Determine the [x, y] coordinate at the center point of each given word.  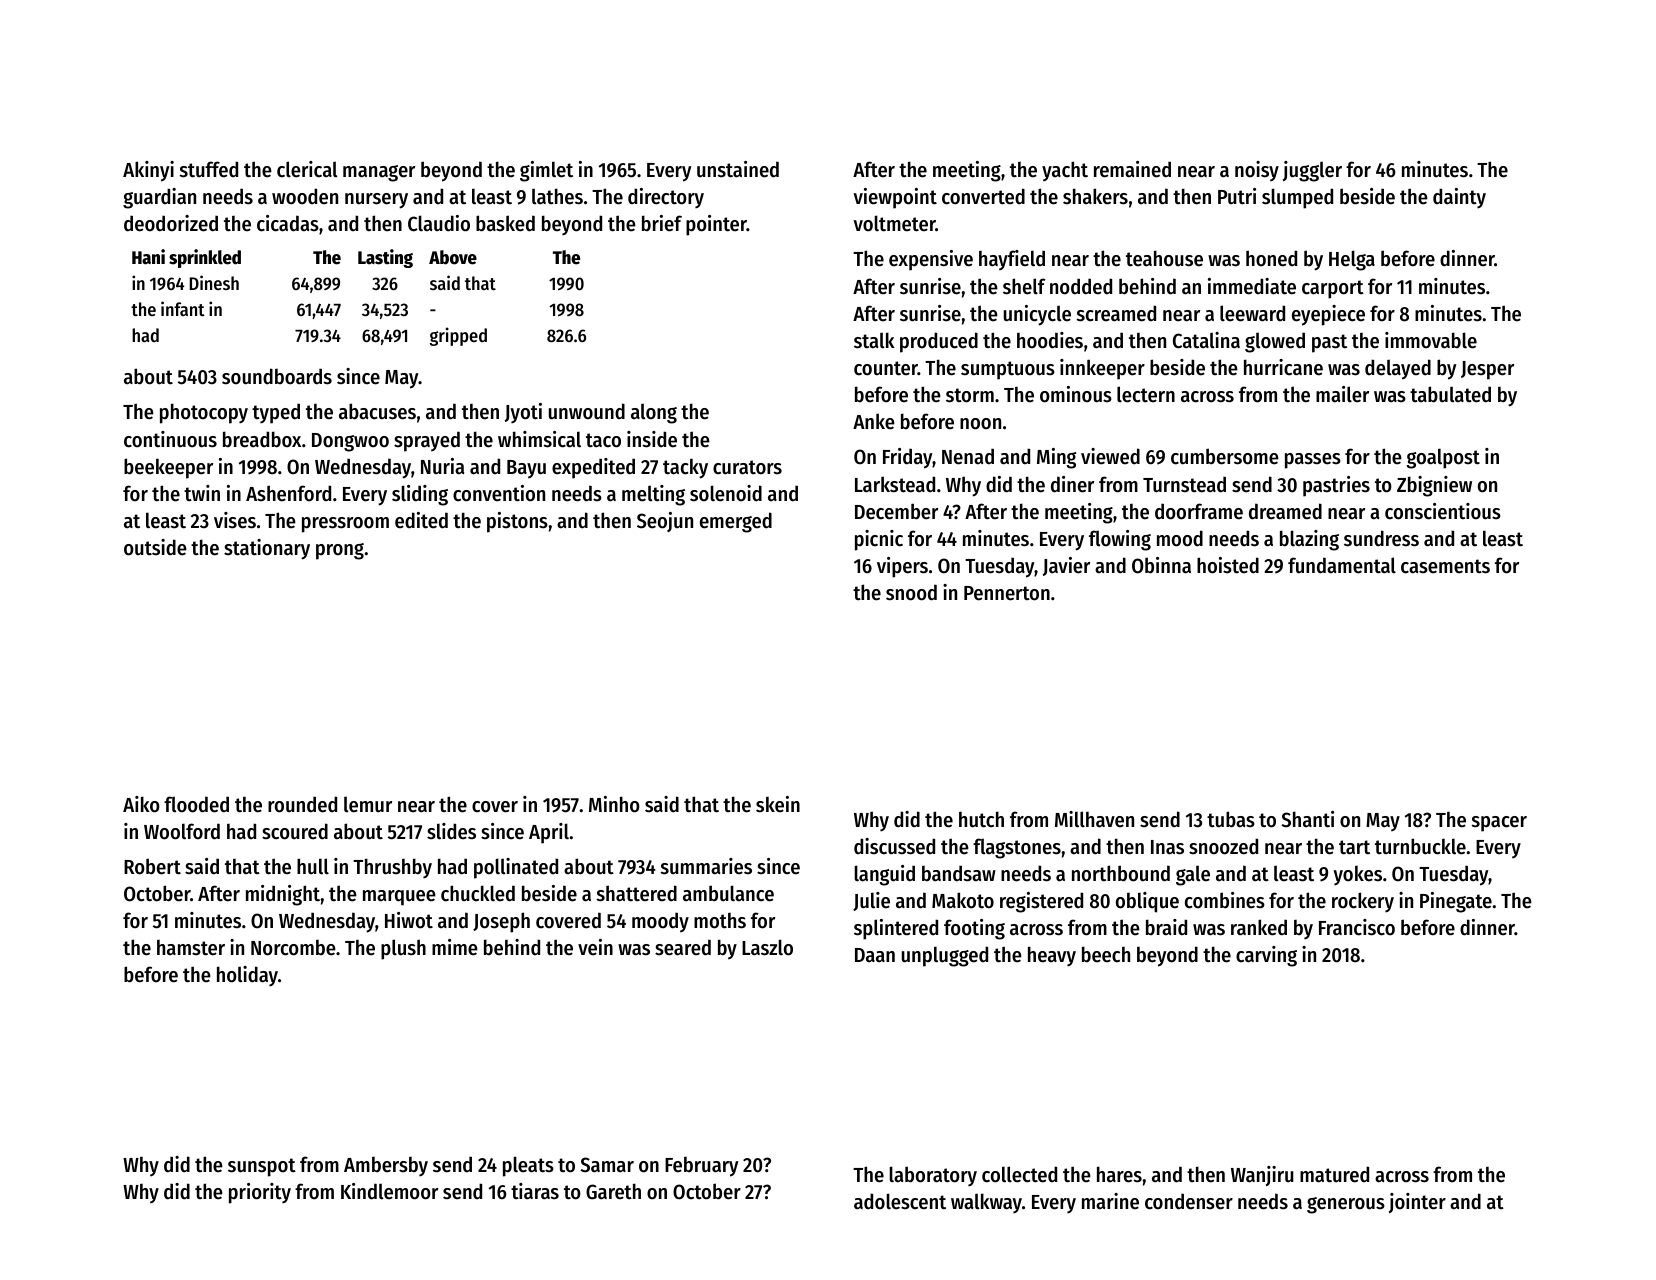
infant [183, 308]
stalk [874, 340]
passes [1313, 461]
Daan [875, 955]
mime [455, 947]
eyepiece [1328, 315]
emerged [736, 522]
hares [1119, 1174]
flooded [196, 804]
